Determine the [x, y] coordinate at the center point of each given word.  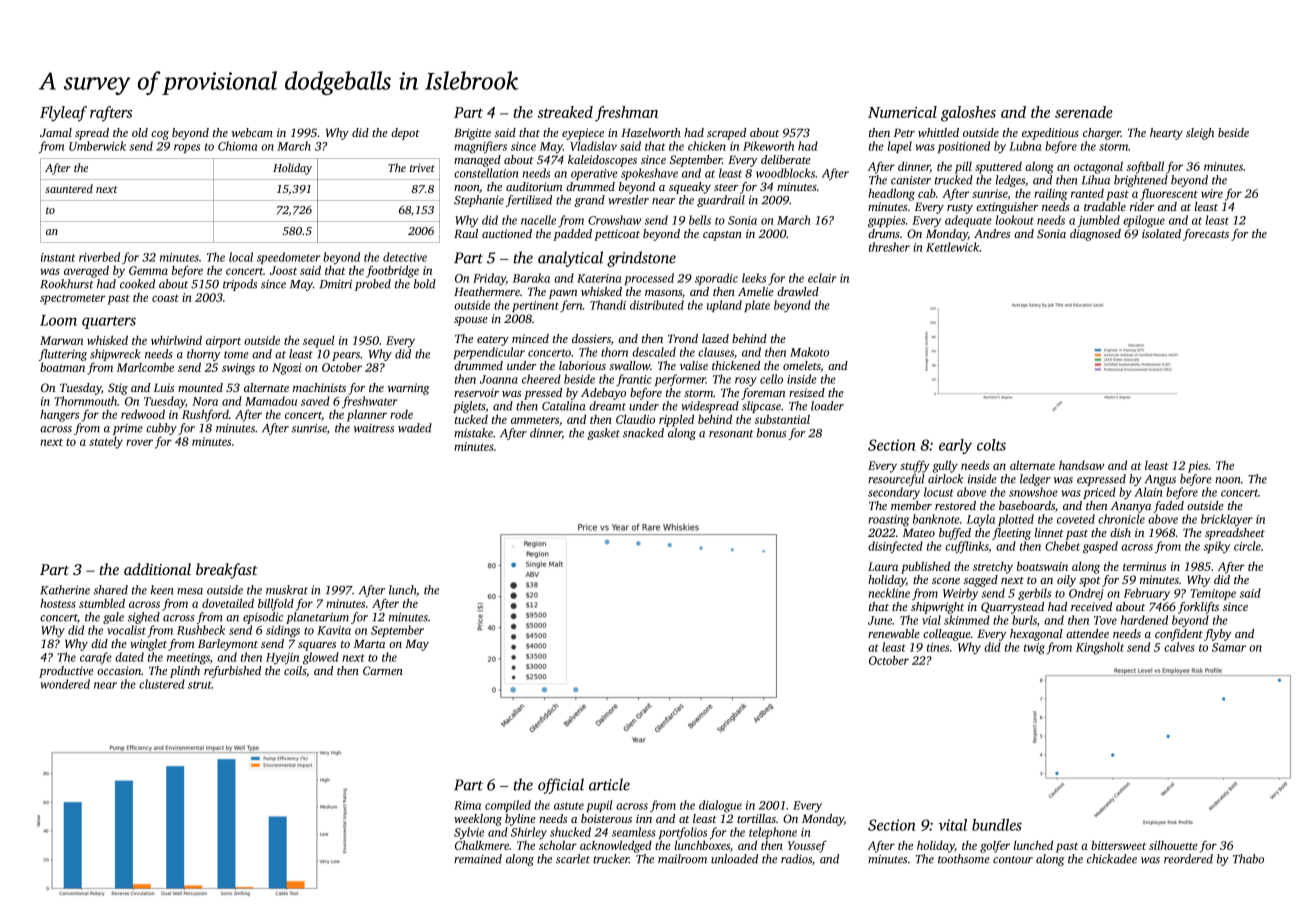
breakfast [226, 571]
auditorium [534, 186]
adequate [968, 221]
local [241, 257]
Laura [883, 566]
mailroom [682, 859]
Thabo [1248, 859]
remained [478, 859]
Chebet [1062, 546]
